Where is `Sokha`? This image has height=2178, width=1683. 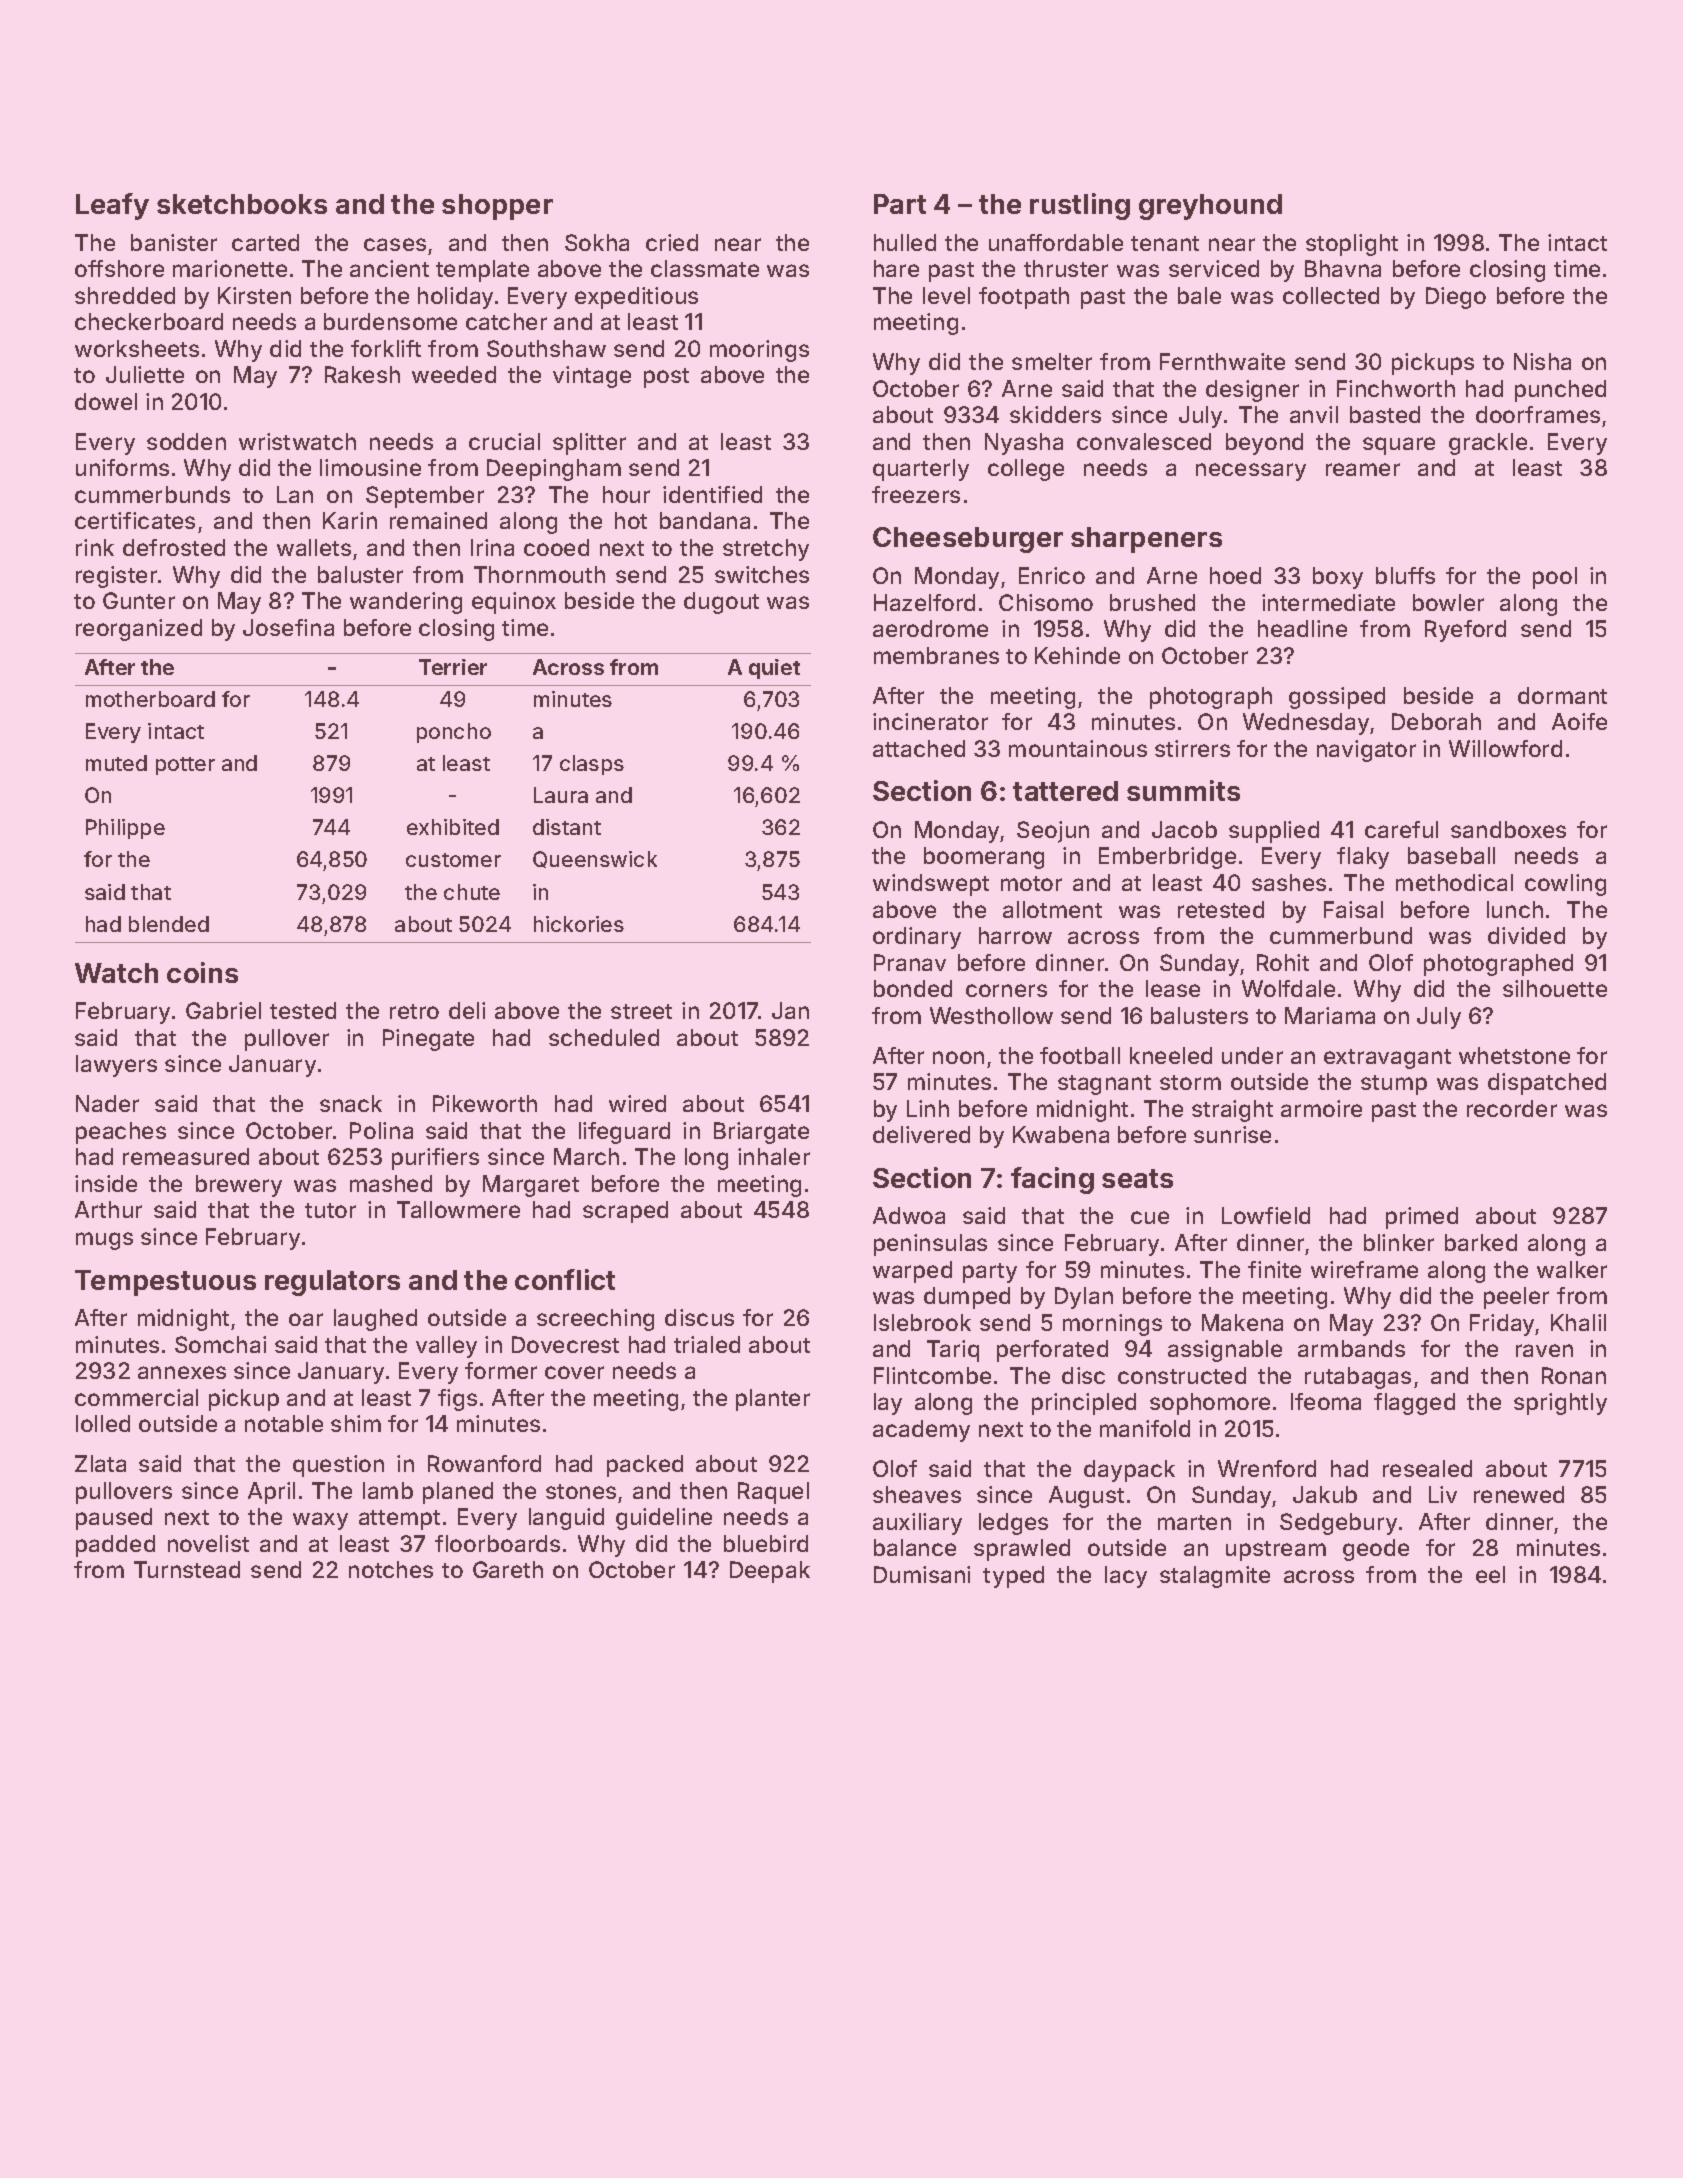 Sokha is located at coordinates (597, 242).
